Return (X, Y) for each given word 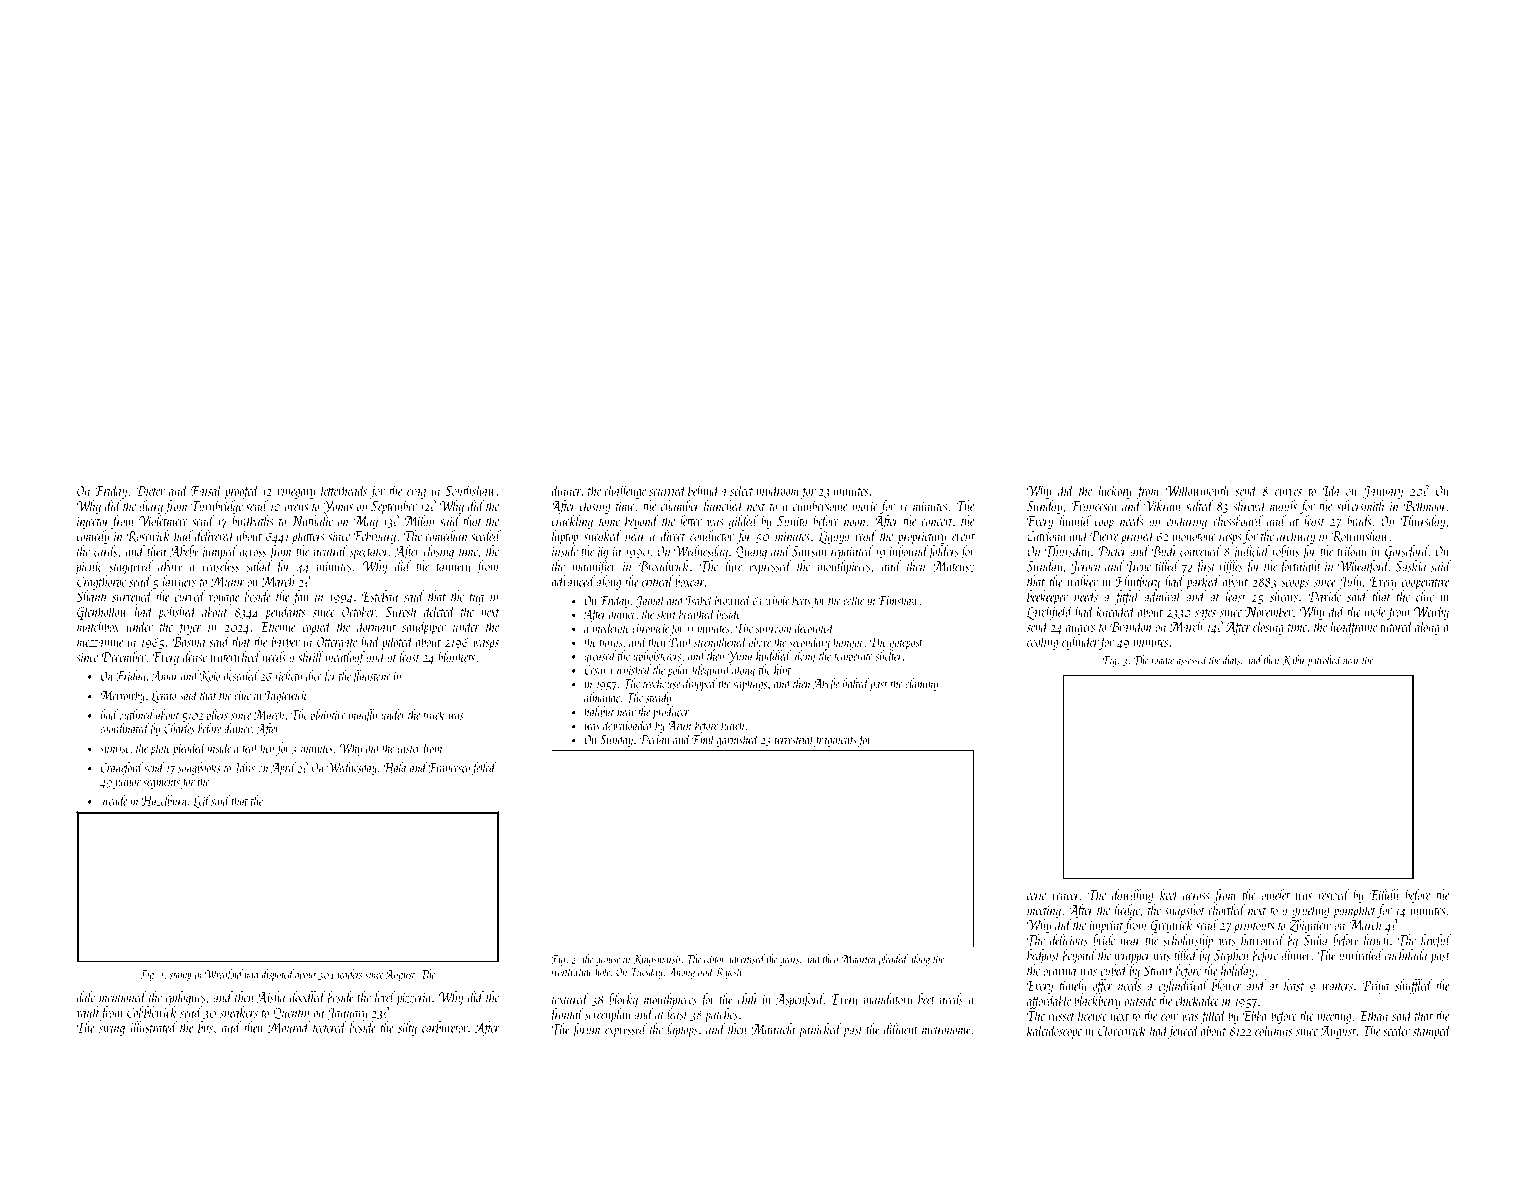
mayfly (363, 716)
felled (484, 768)
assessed (1192, 660)
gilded (743, 522)
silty (407, 1028)
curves (1288, 492)
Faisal (206, 490)
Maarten (858, 959)
